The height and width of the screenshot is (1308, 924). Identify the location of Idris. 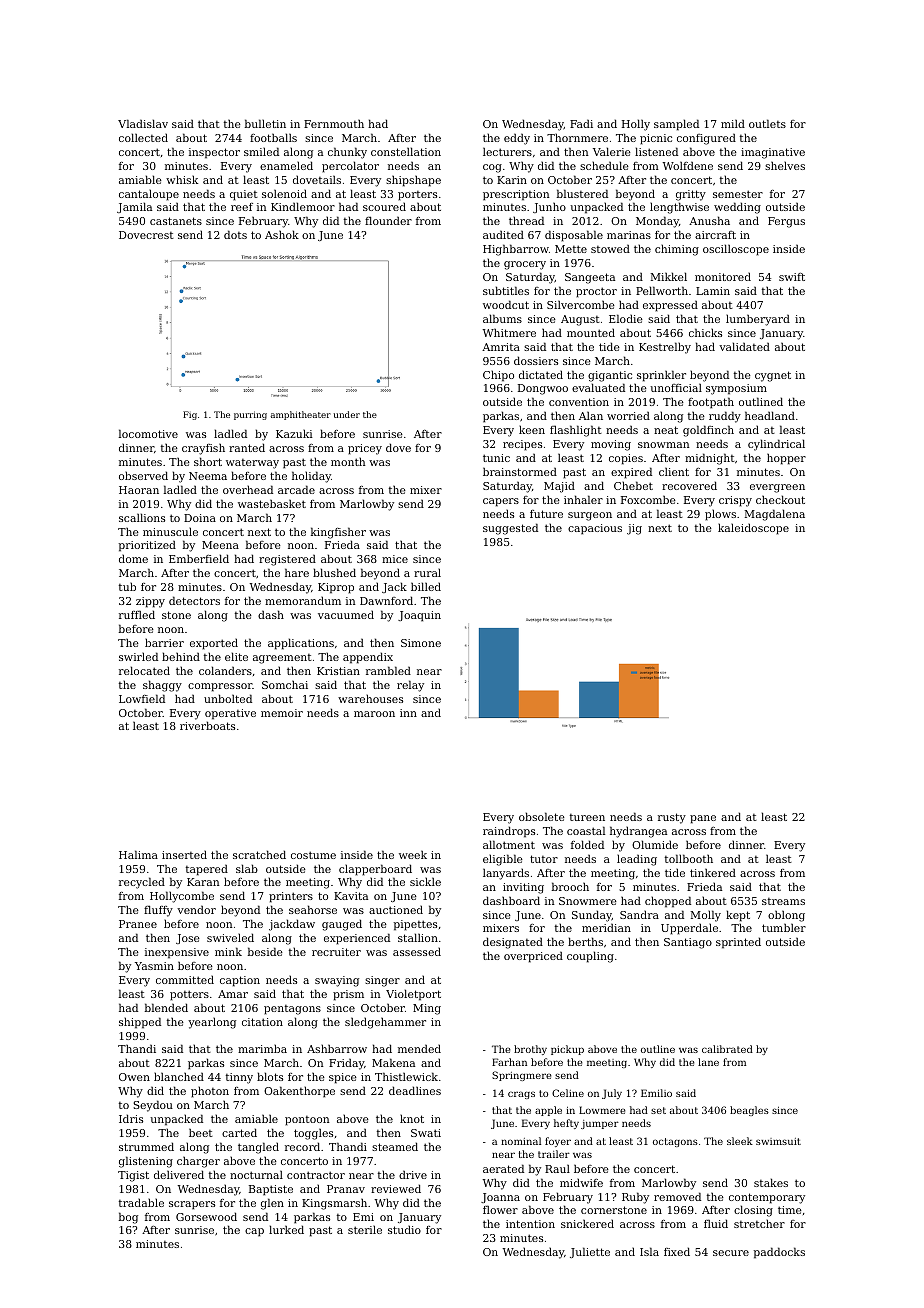
(131, 1118).
